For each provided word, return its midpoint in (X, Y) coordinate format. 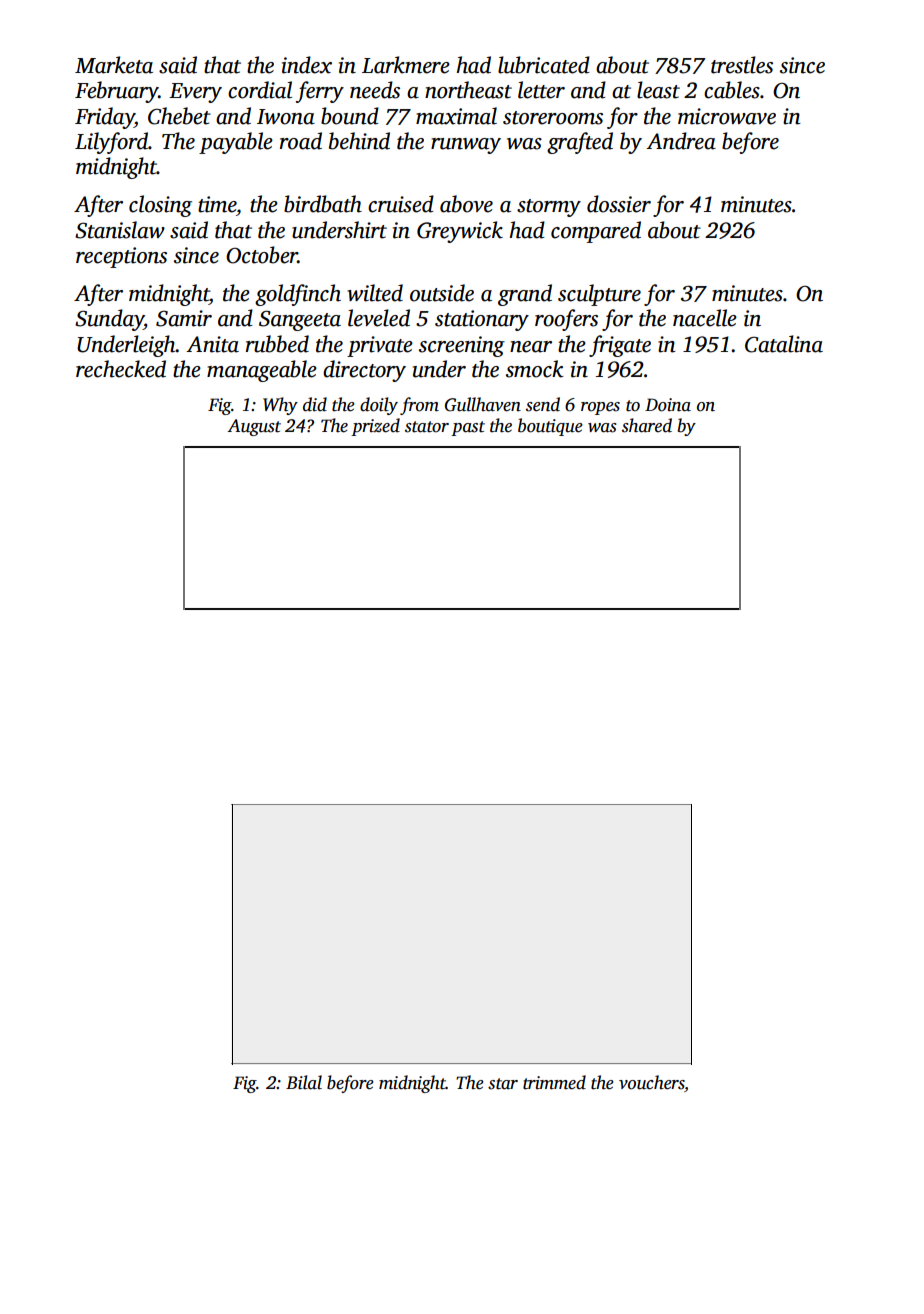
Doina (668, 405)
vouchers (652, 1082)
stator (427, 427)
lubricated (544, 65)
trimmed (554, 1082)
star (503, 1084)
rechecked (121, 369)
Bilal (304, 1082)
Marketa (114, 65)
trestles (742, 65)
